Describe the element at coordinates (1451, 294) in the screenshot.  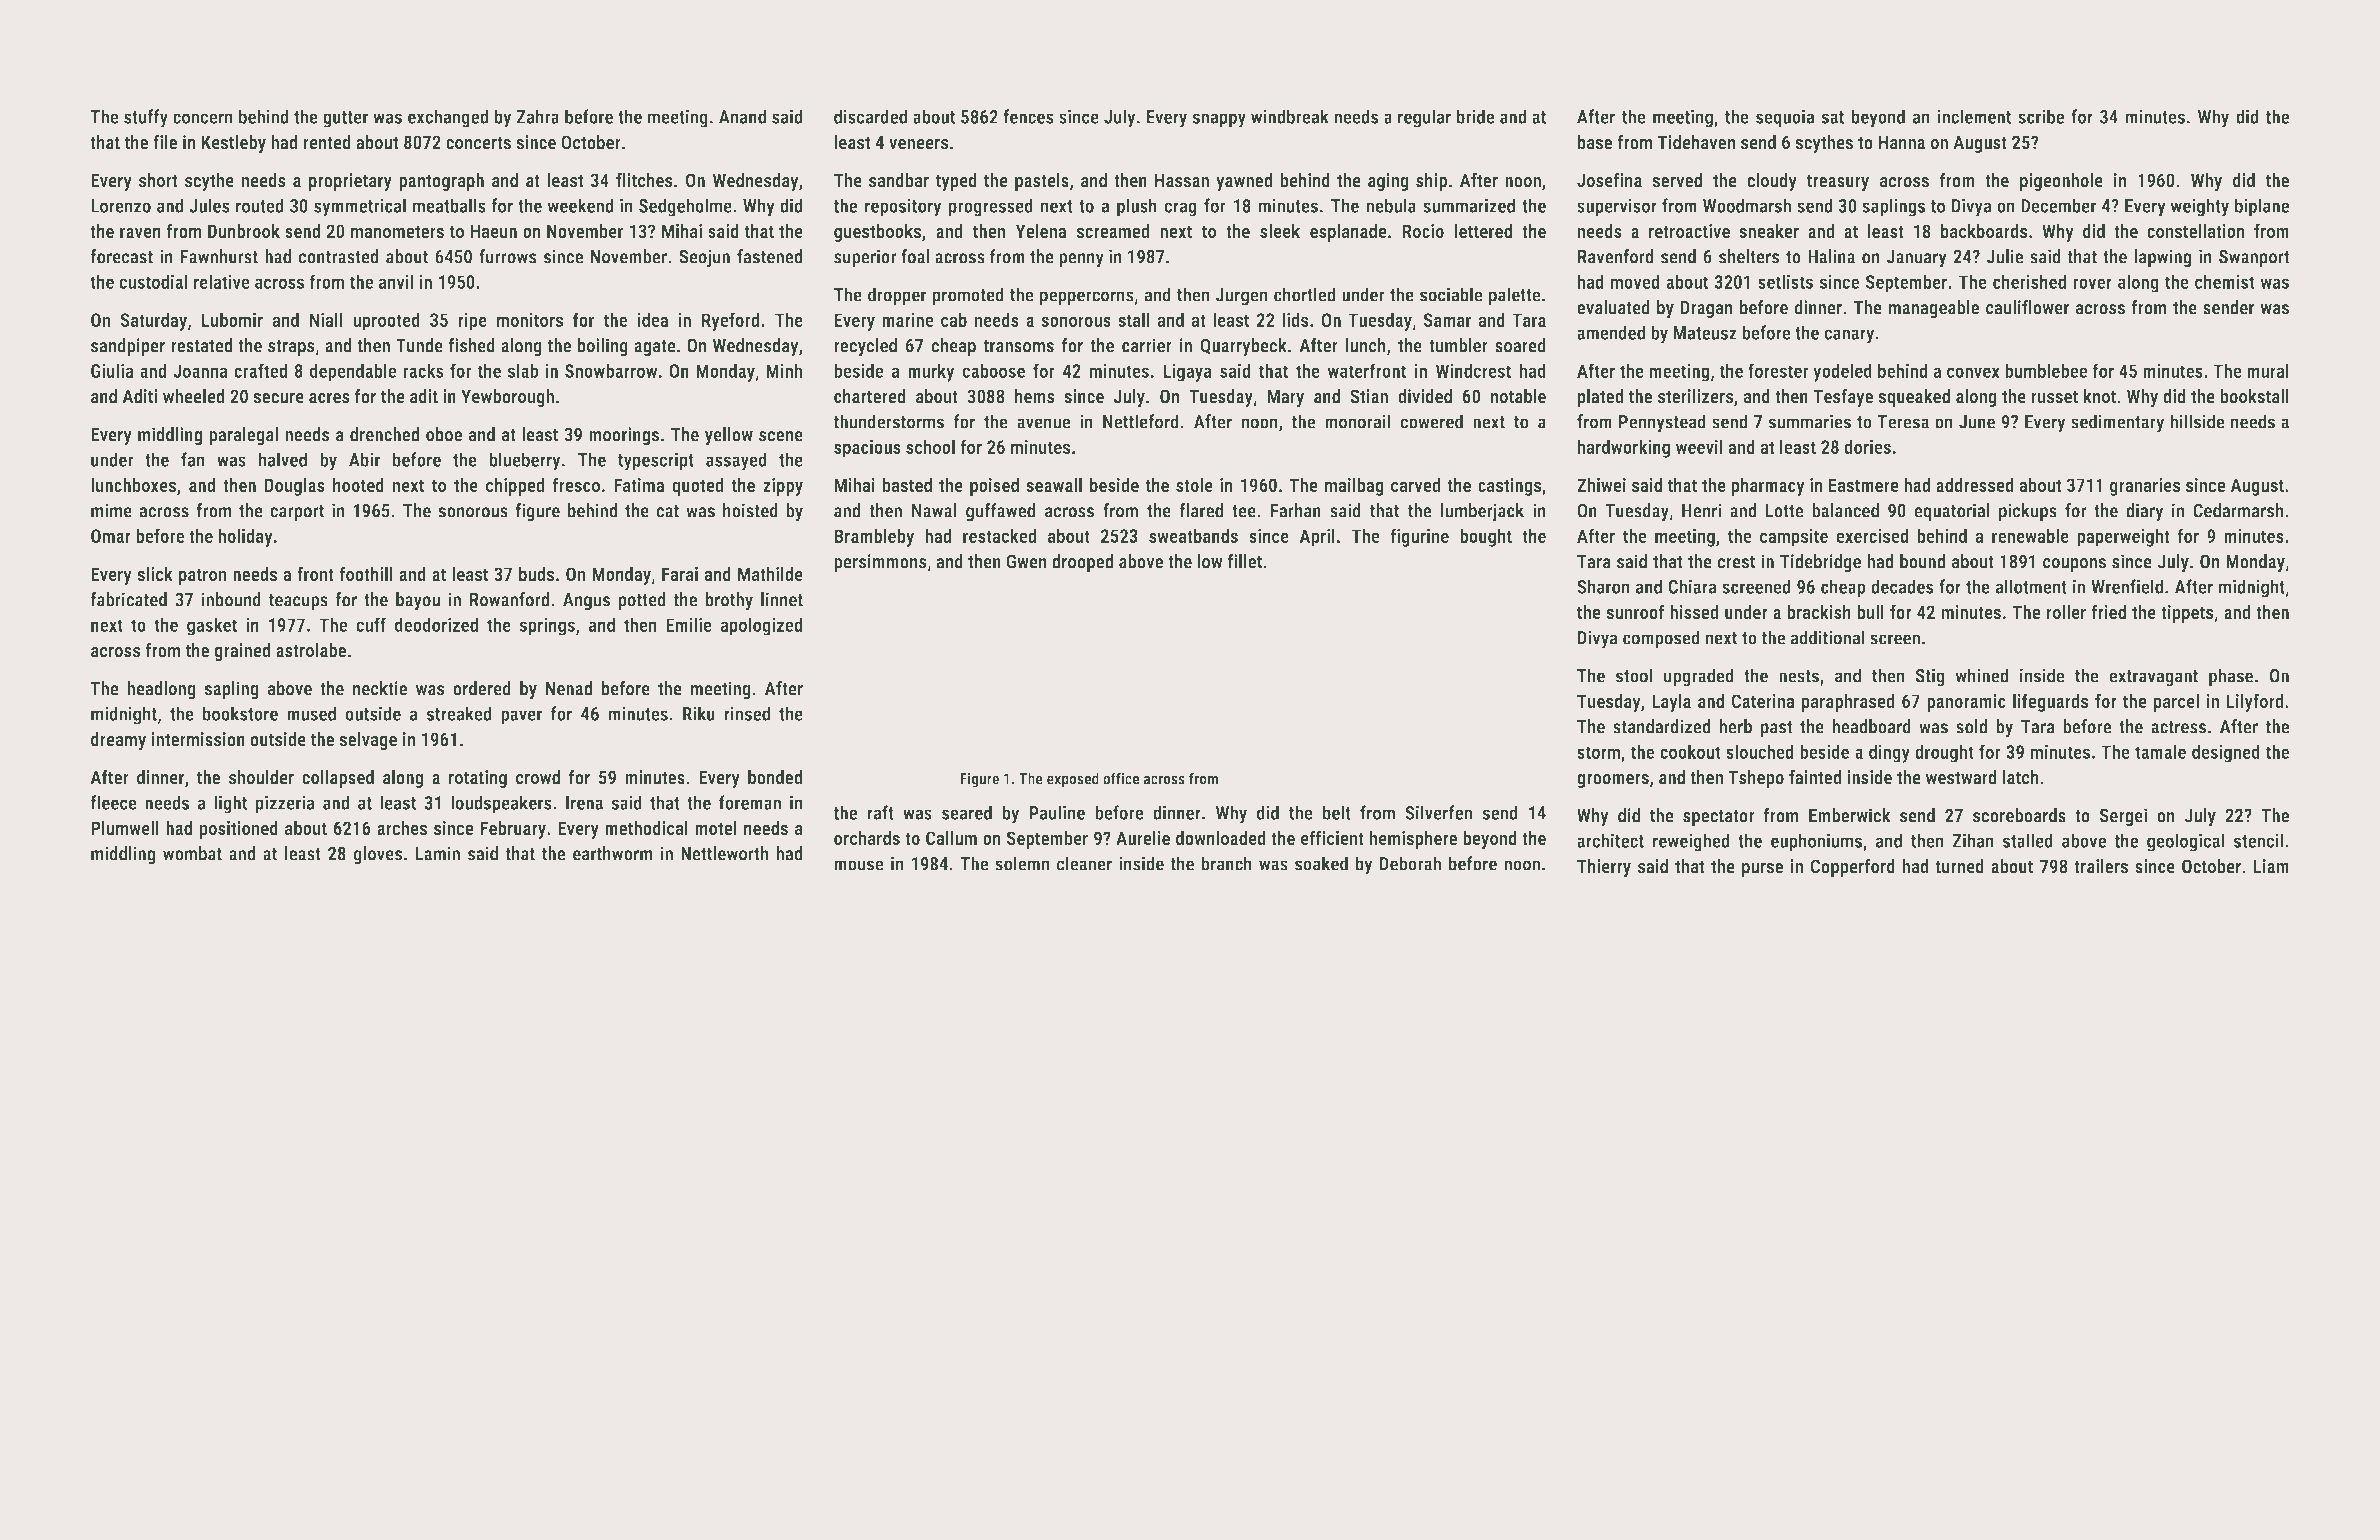
I see `sociable` at that location.
